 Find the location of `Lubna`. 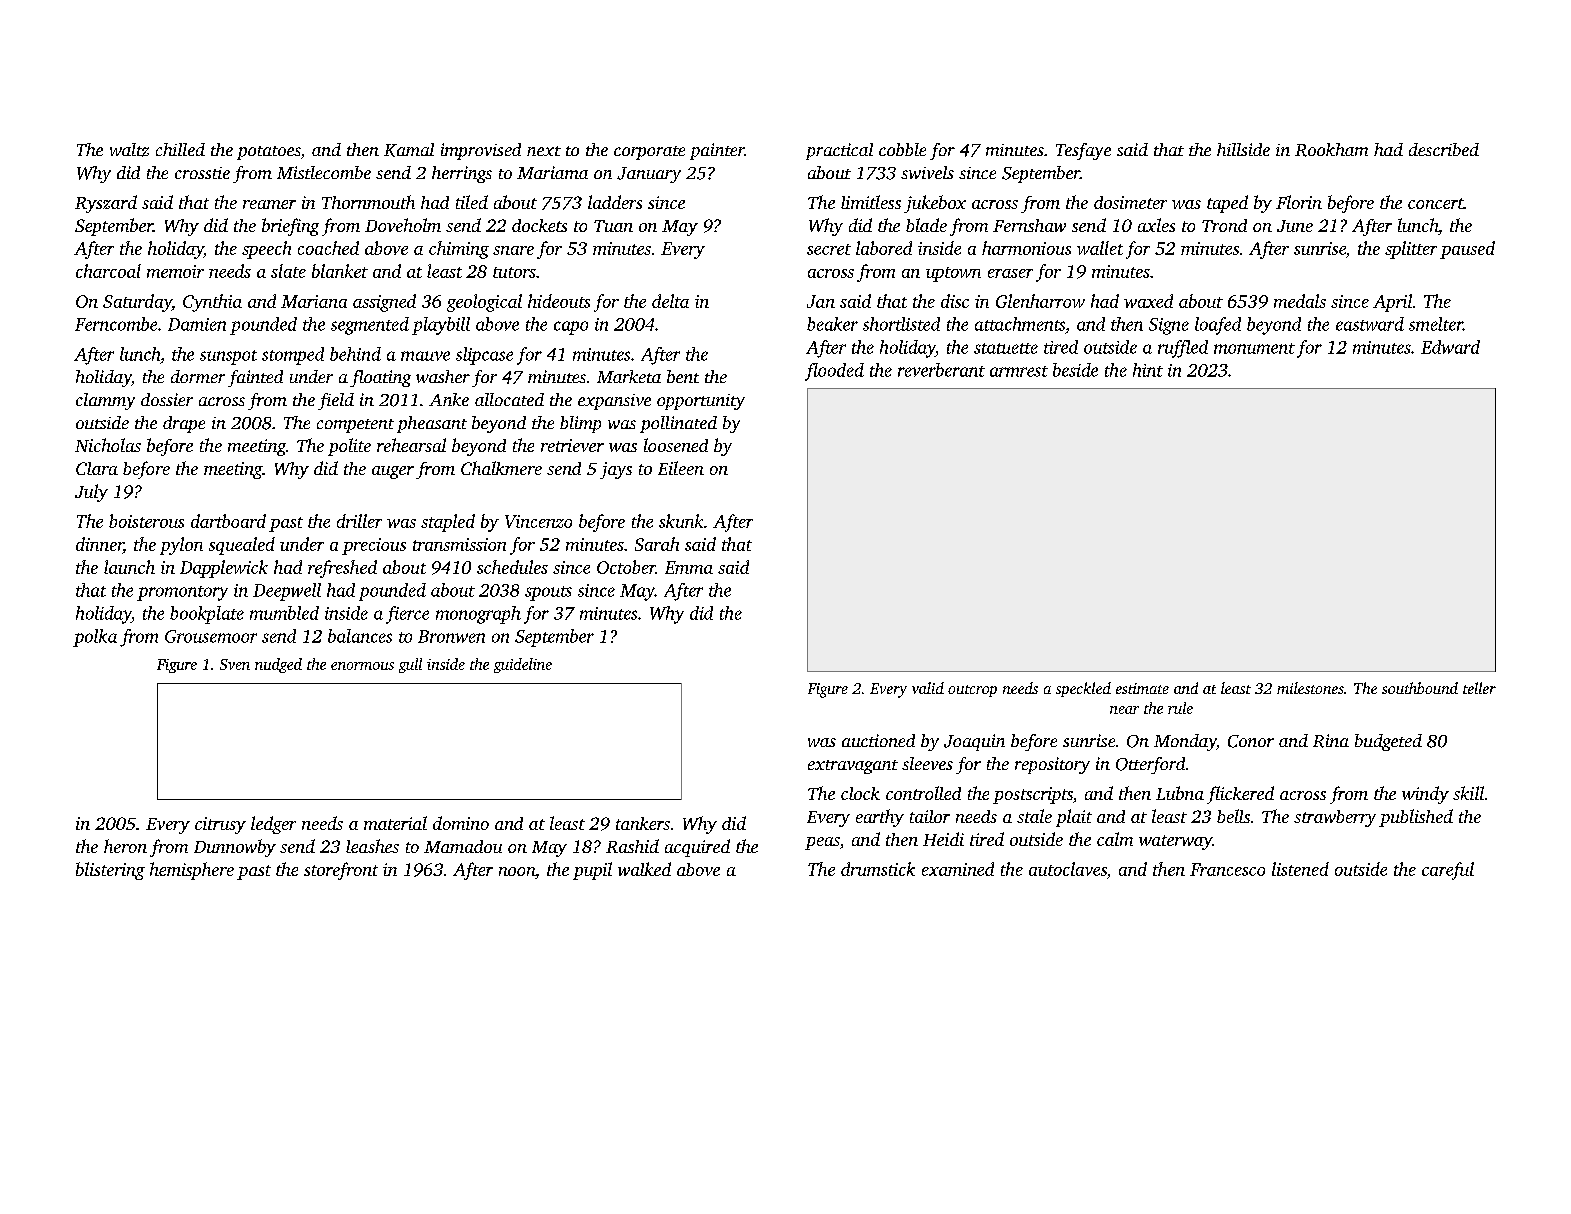

Lubna is located at coordinates (1180, 793).
